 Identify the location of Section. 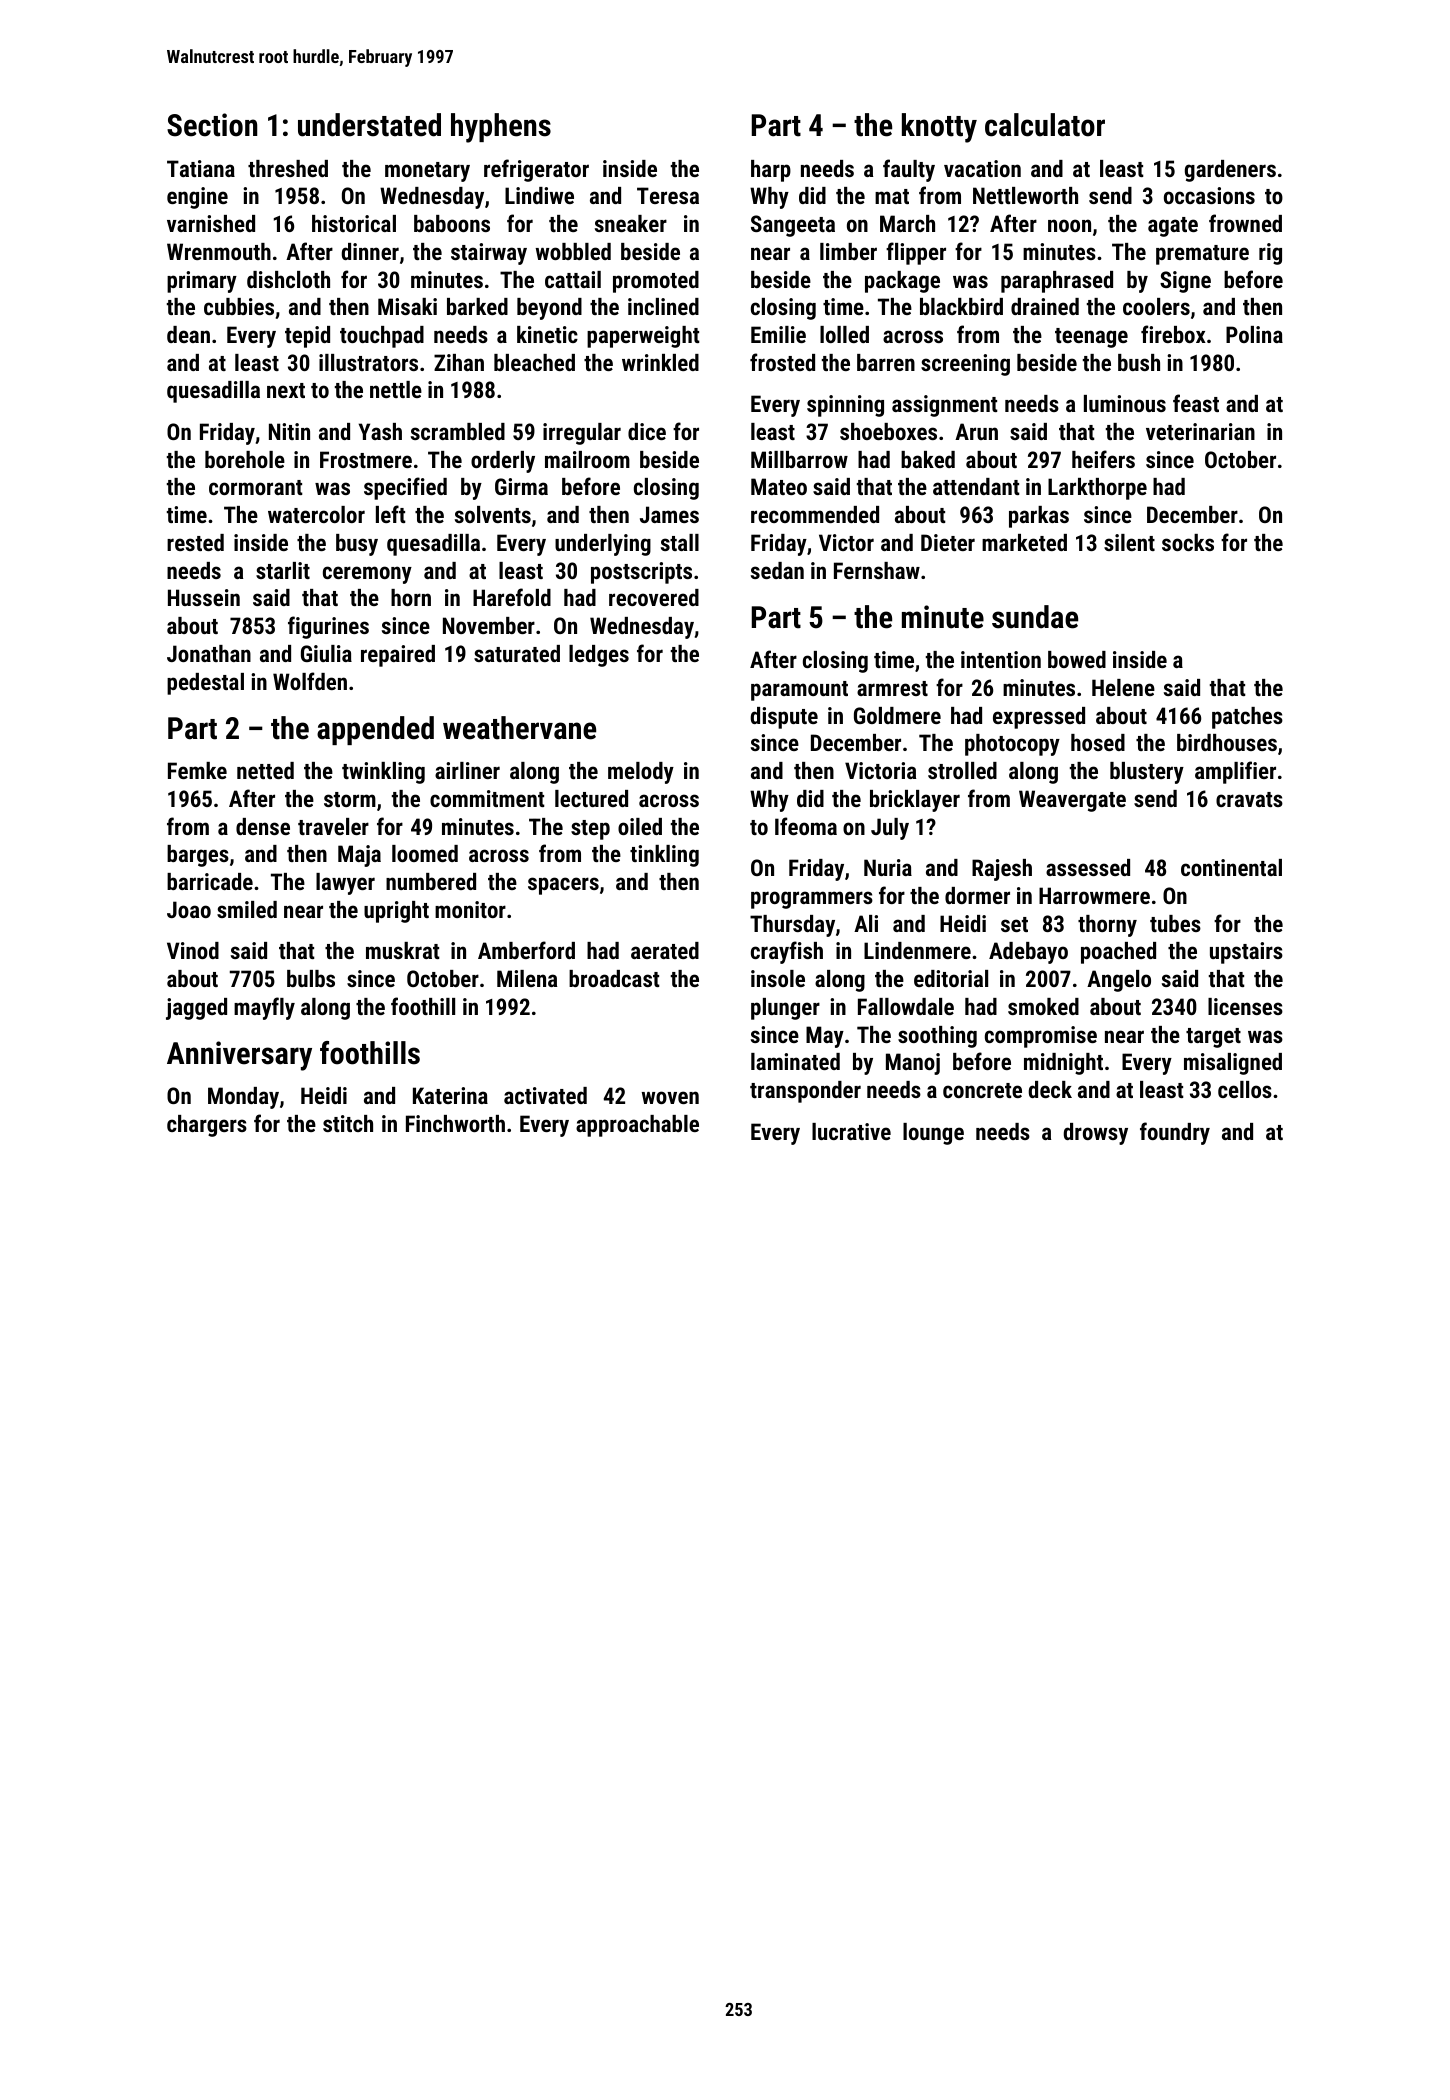
(212, 125).
